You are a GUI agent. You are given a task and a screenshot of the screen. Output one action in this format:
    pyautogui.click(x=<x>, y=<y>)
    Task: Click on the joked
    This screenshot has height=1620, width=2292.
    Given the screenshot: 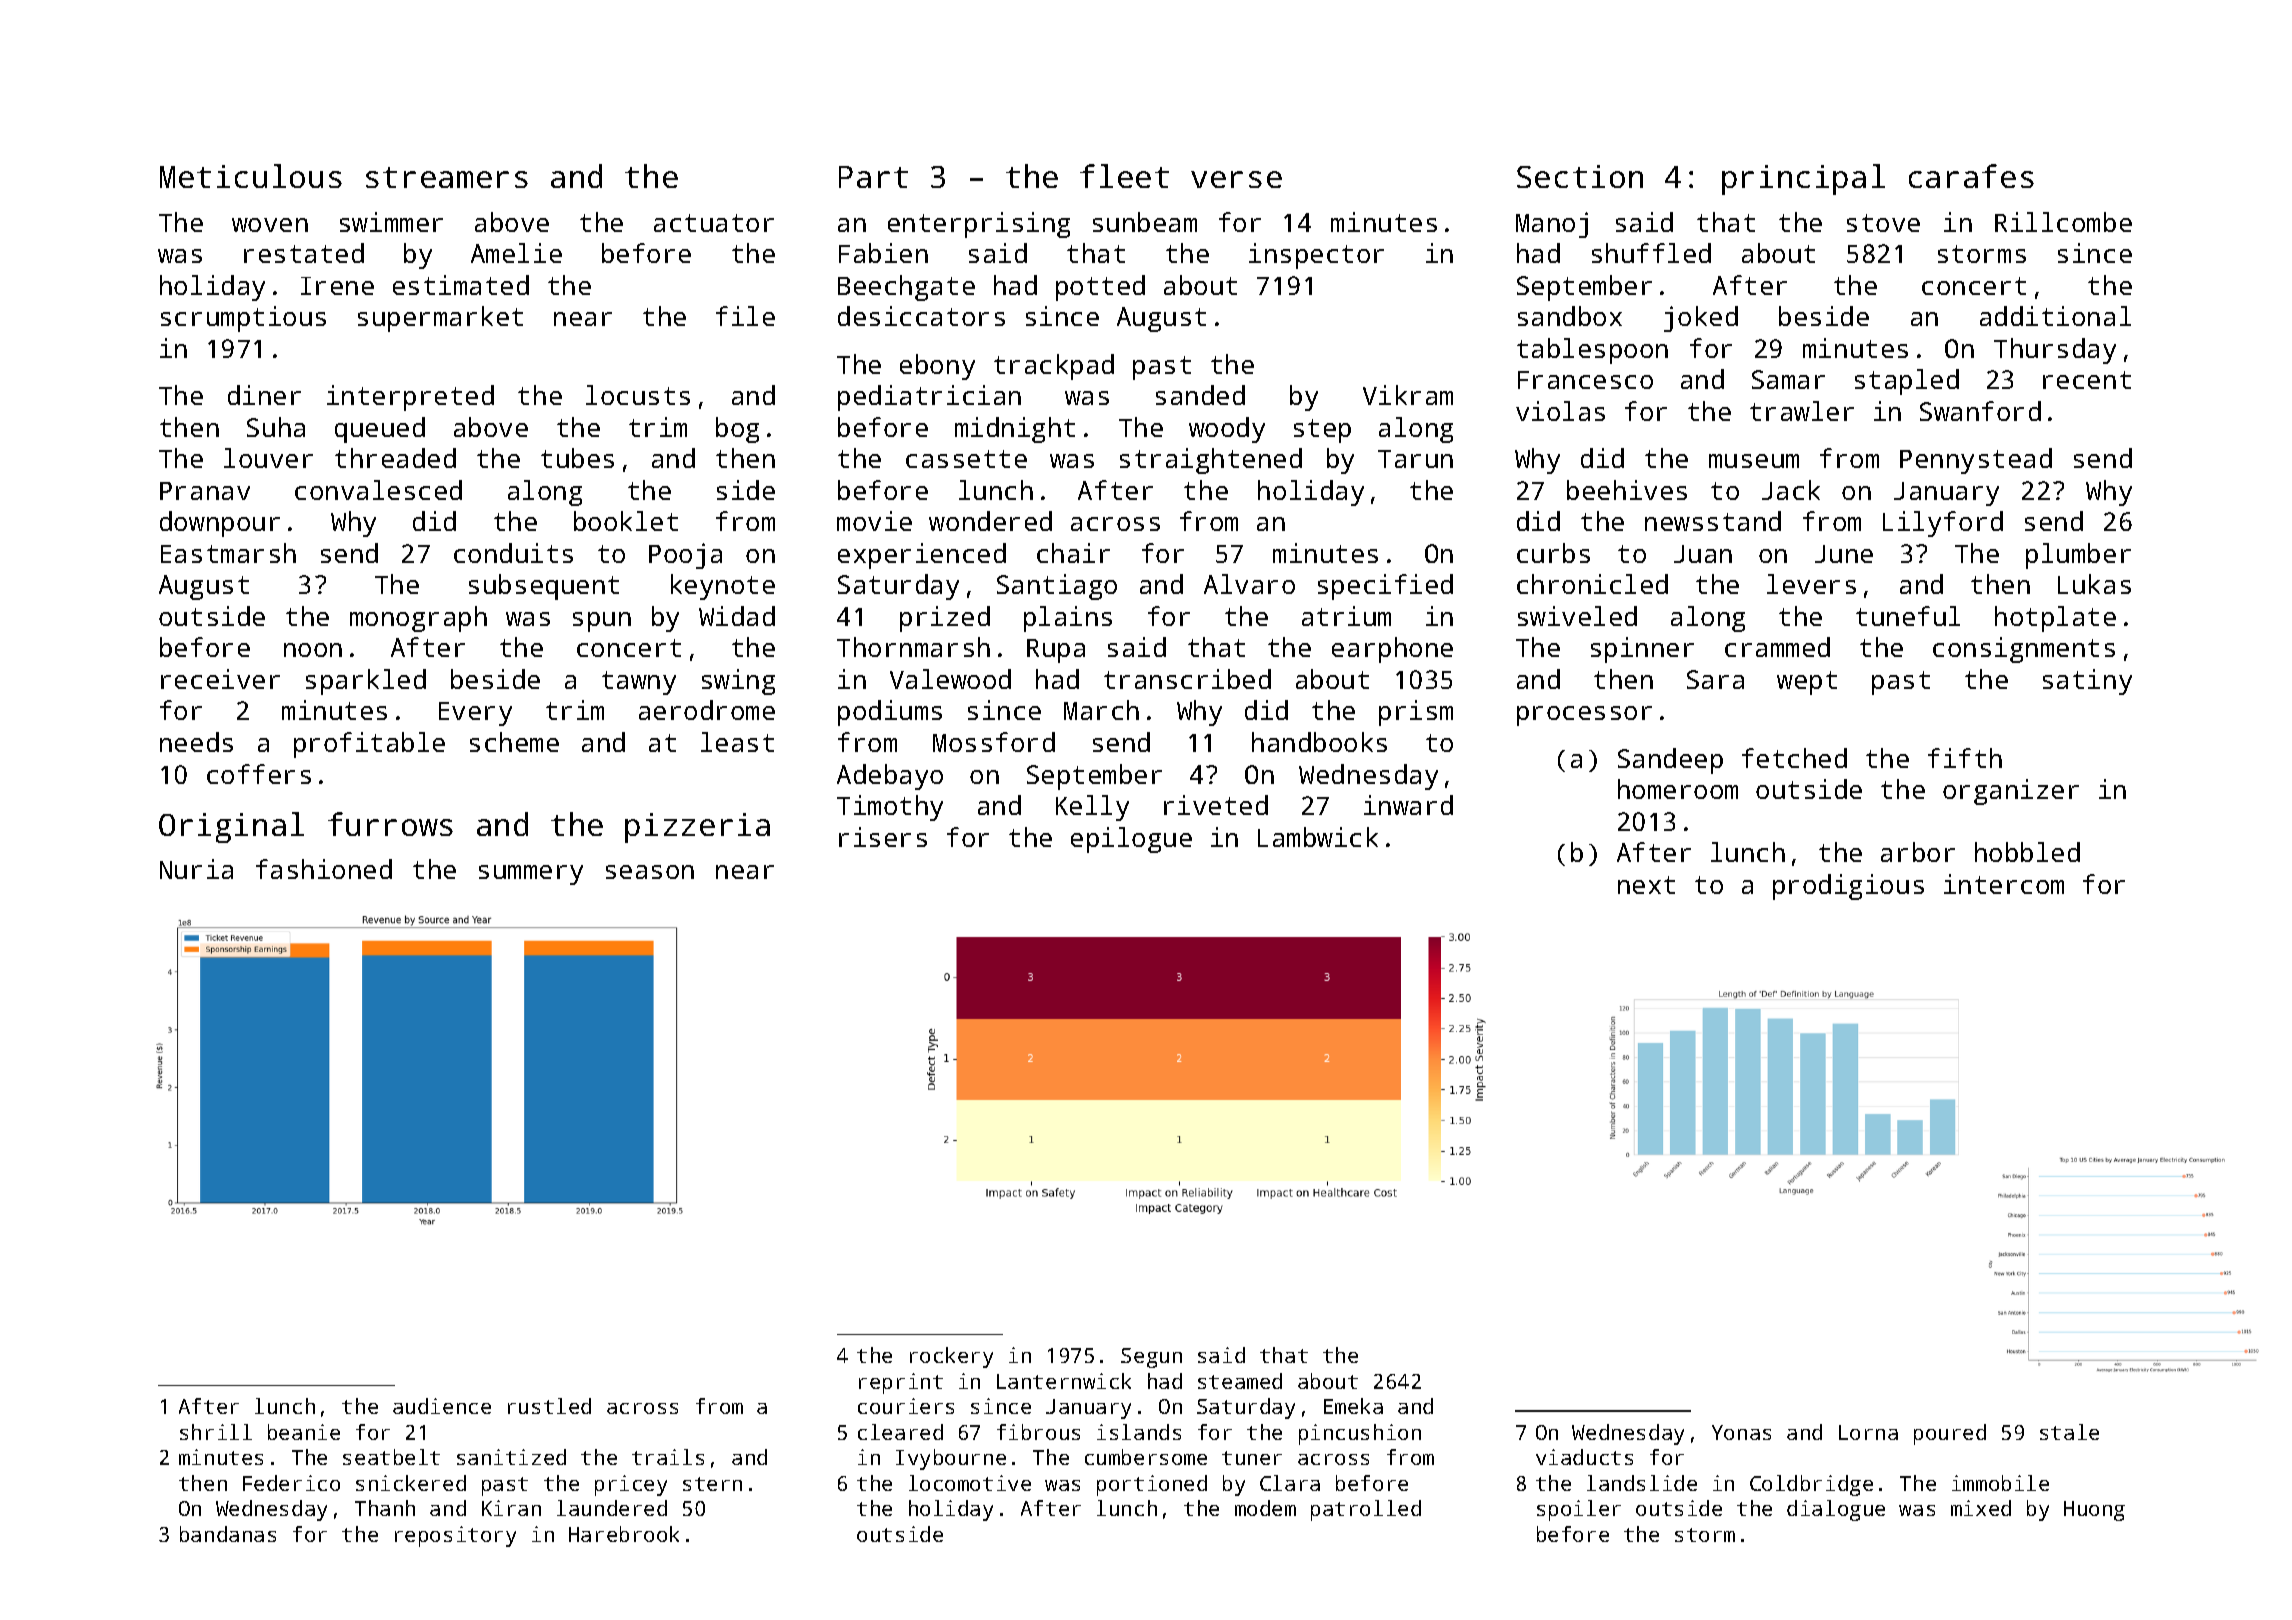 What is the action you would take?
    pyautogui.click(x=1701, y=319)
